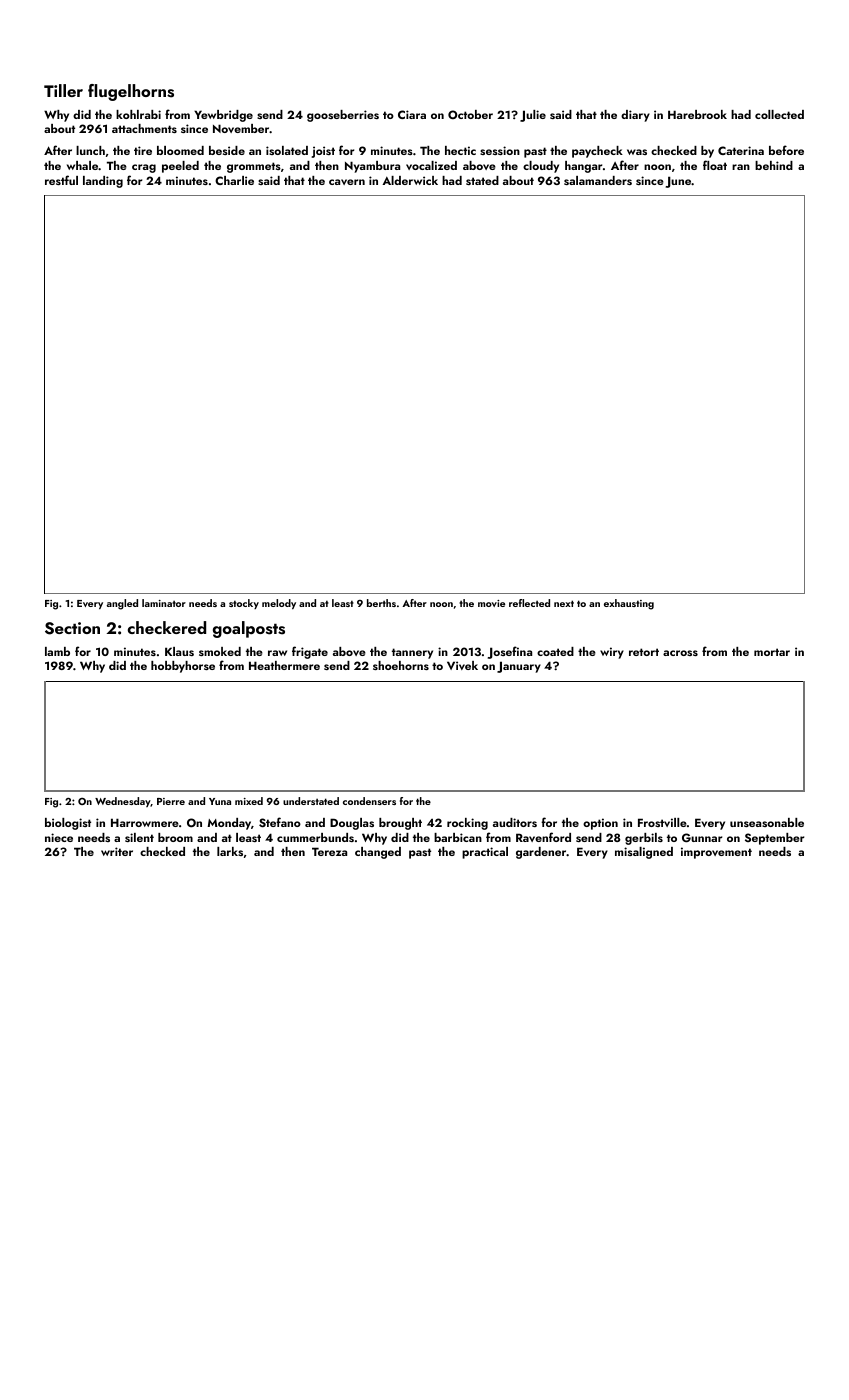 The width and height of the screenshot is (849, 1400). I want to click on shoehorns, so click(401, 665).
